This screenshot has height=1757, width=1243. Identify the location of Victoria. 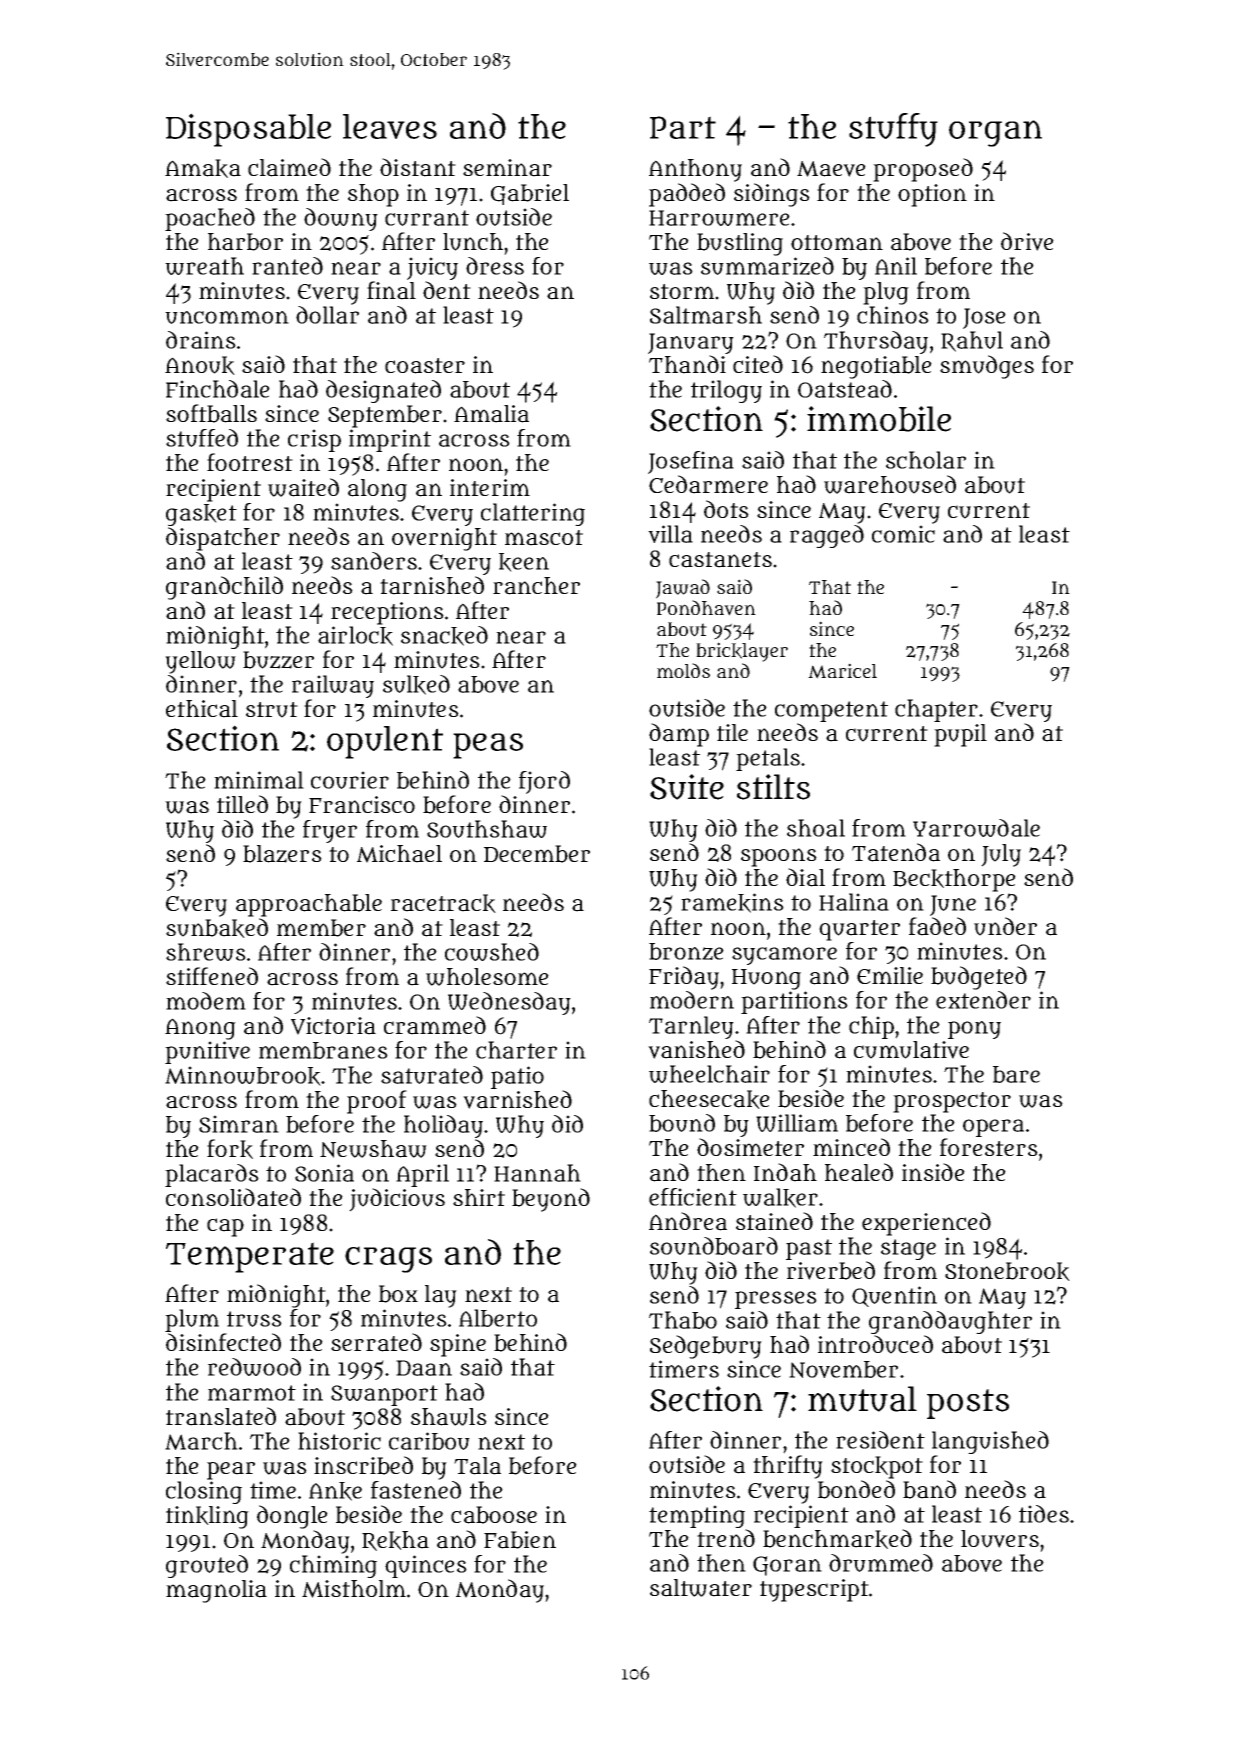
(333, 1026).
